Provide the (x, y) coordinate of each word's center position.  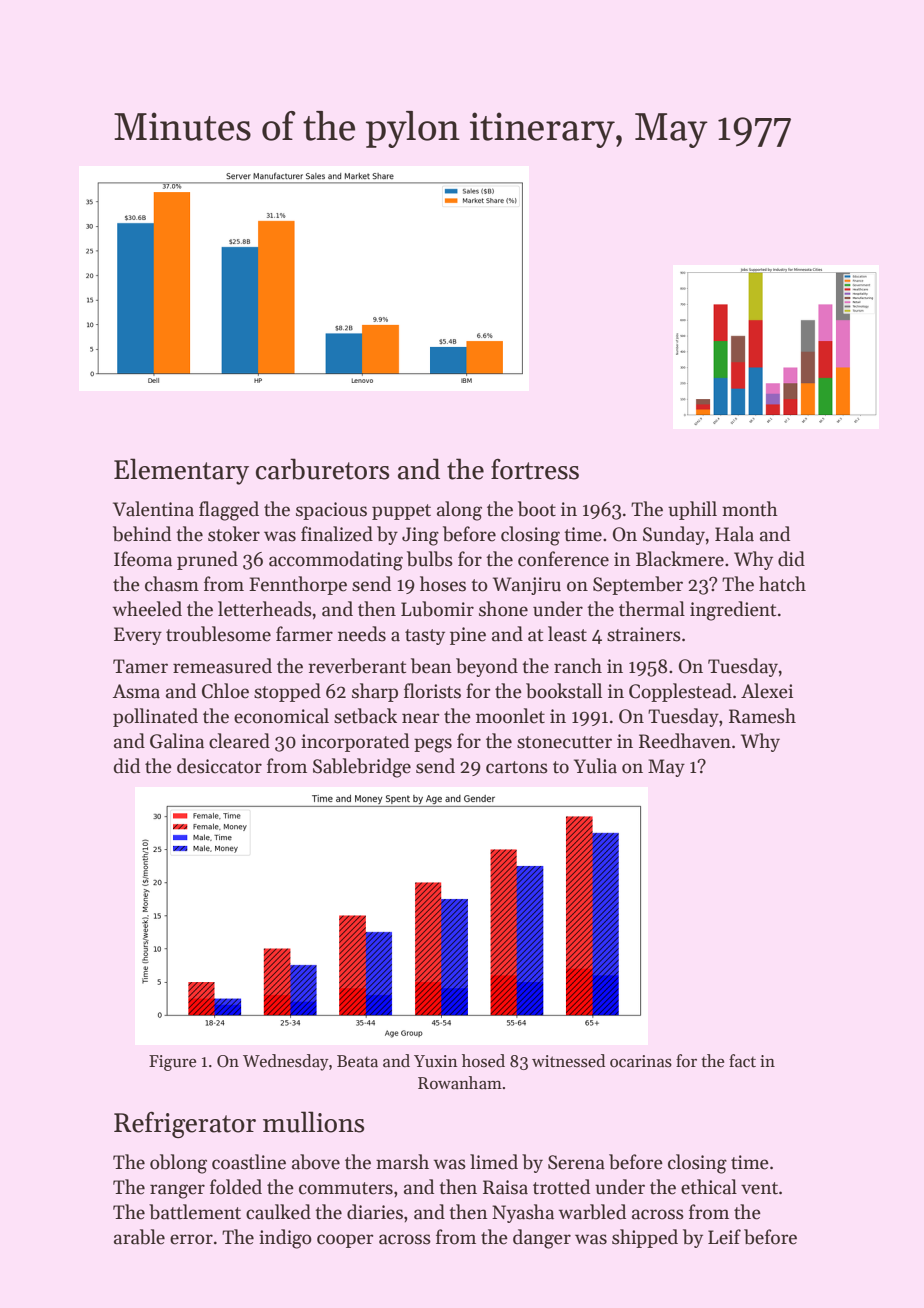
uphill (692, 510)
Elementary (181, 471)
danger (542, 1239)
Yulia (595, 766)
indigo (285, 1239)
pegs (433, 745)
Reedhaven (685, 741)
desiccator (219, 766)
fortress (535, 469)
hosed (483, 1061)
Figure (172, 1063)
